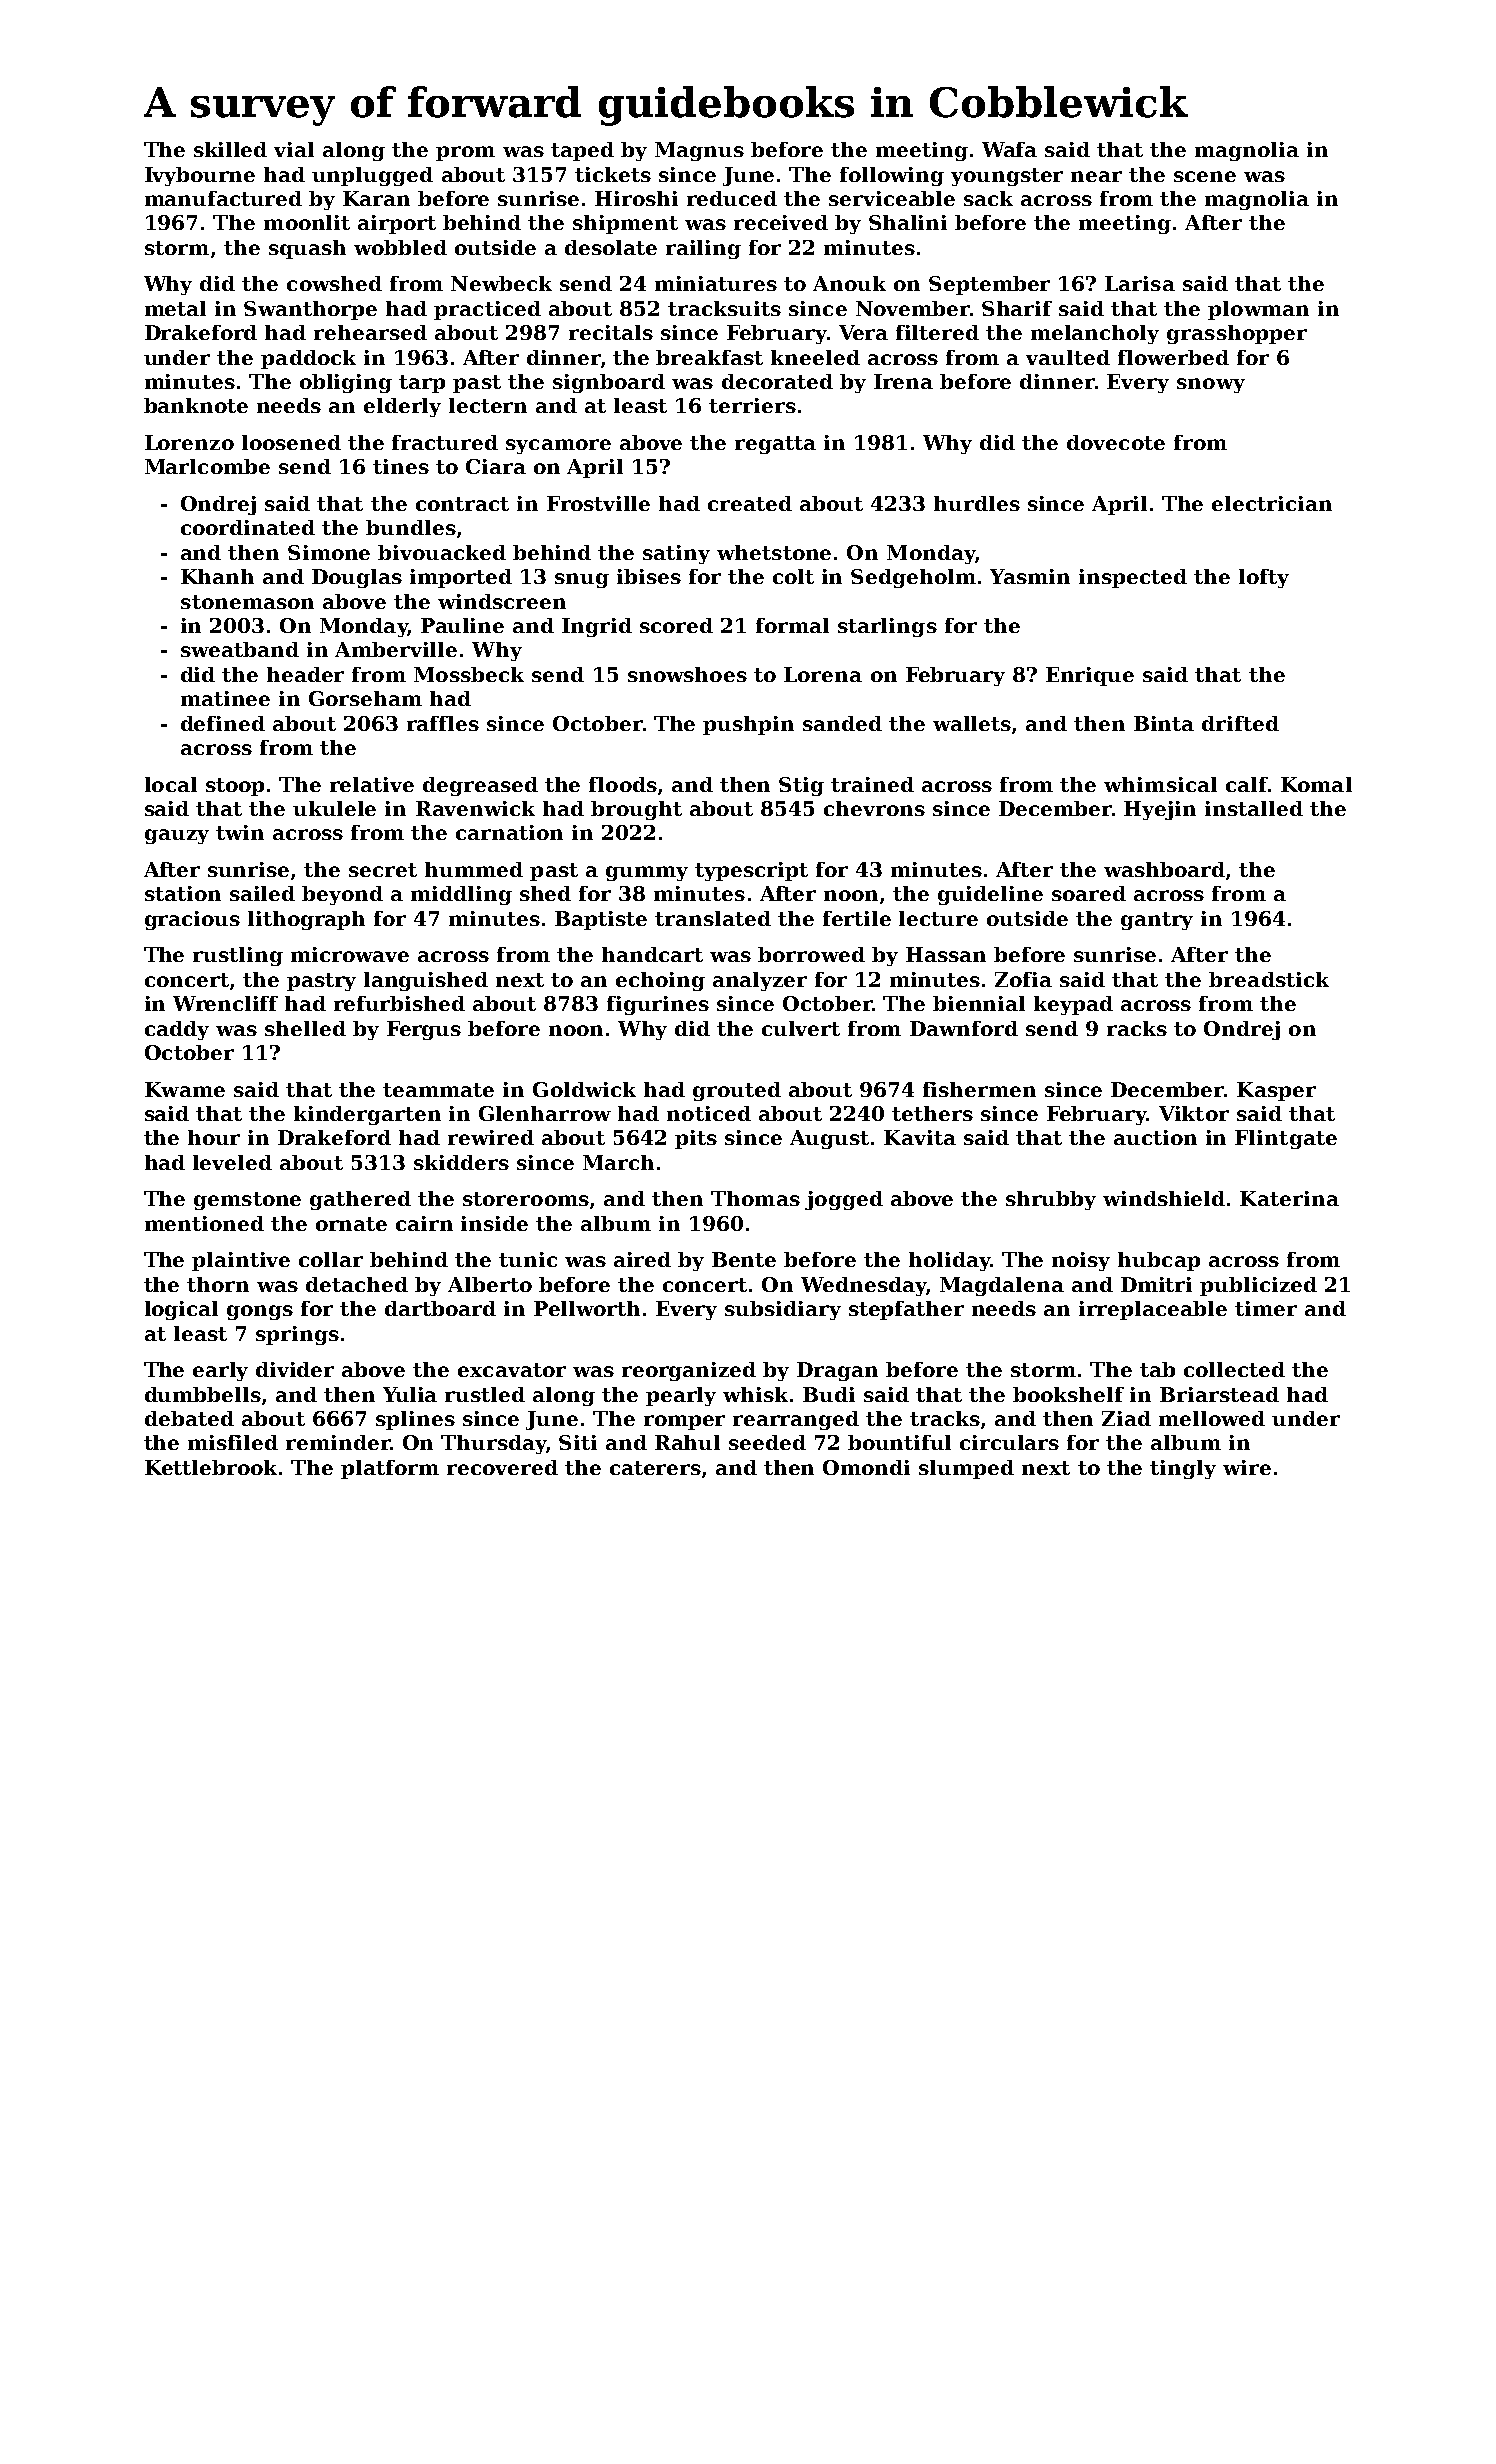 This document has height=2464, width=1496. What do you see at coordinates (699, 151) in the document?
I see `Magnus` at bounding box center [699, 151].
